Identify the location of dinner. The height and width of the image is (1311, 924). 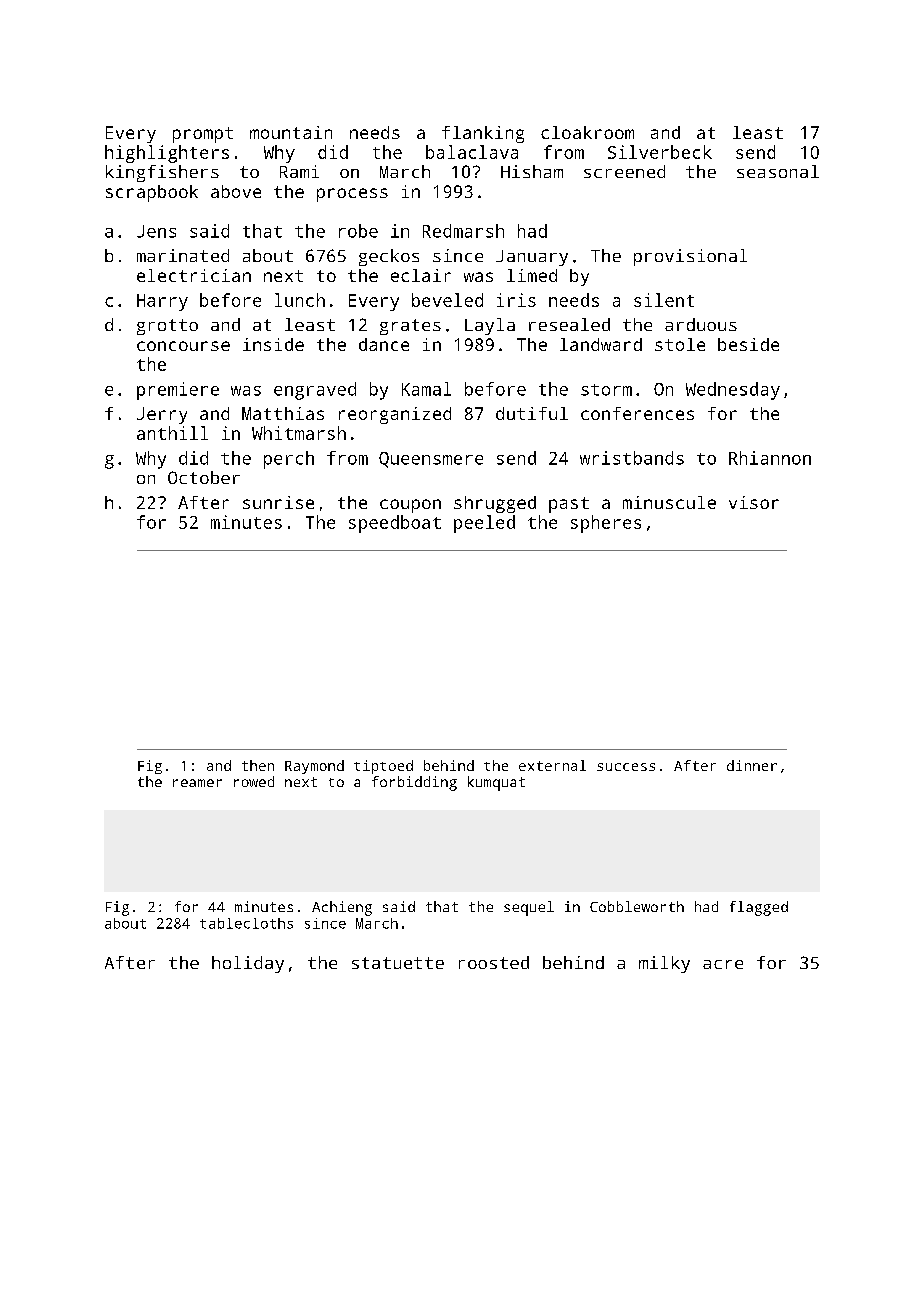
(752, 765).
